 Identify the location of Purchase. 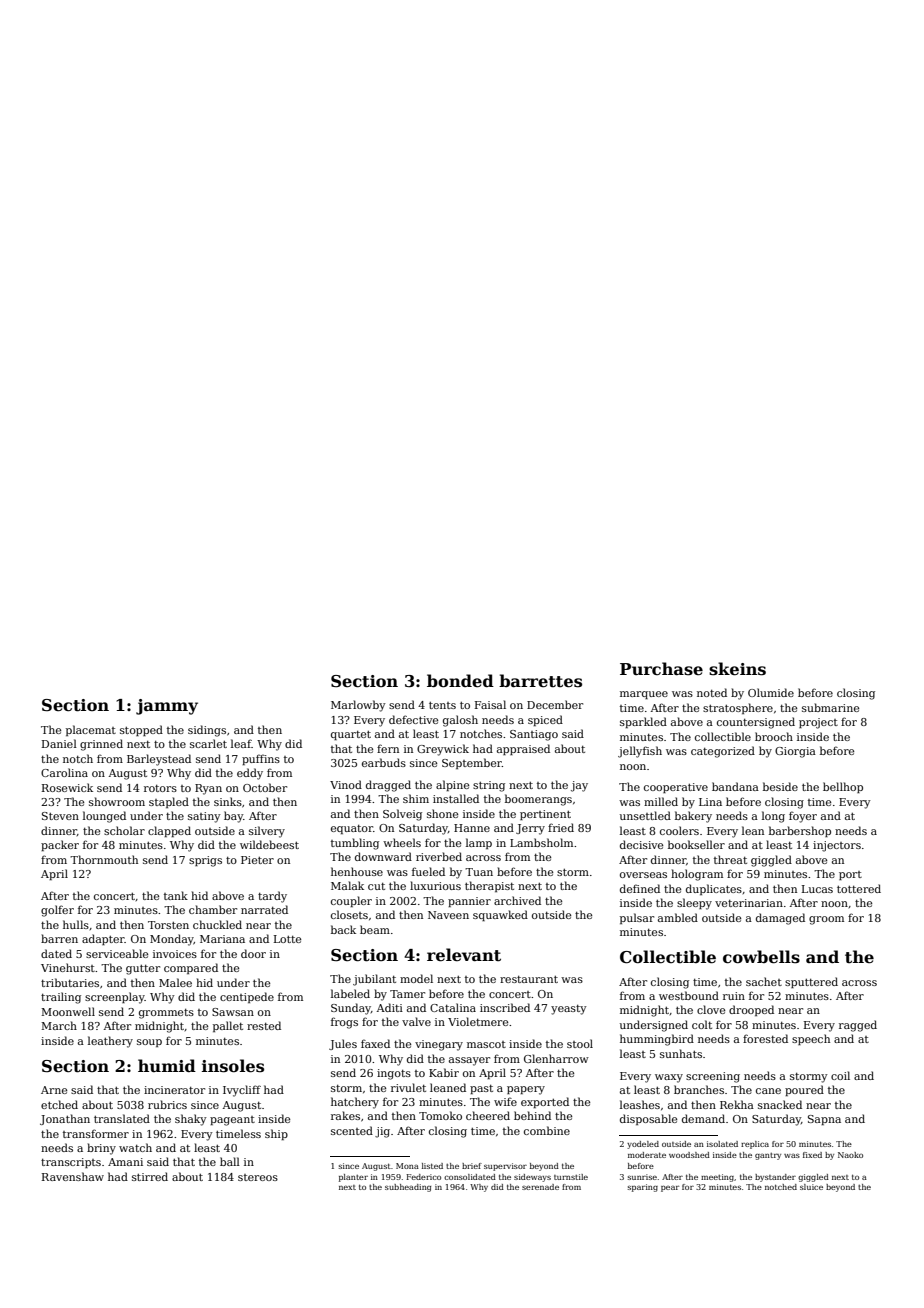
(661, 669).
